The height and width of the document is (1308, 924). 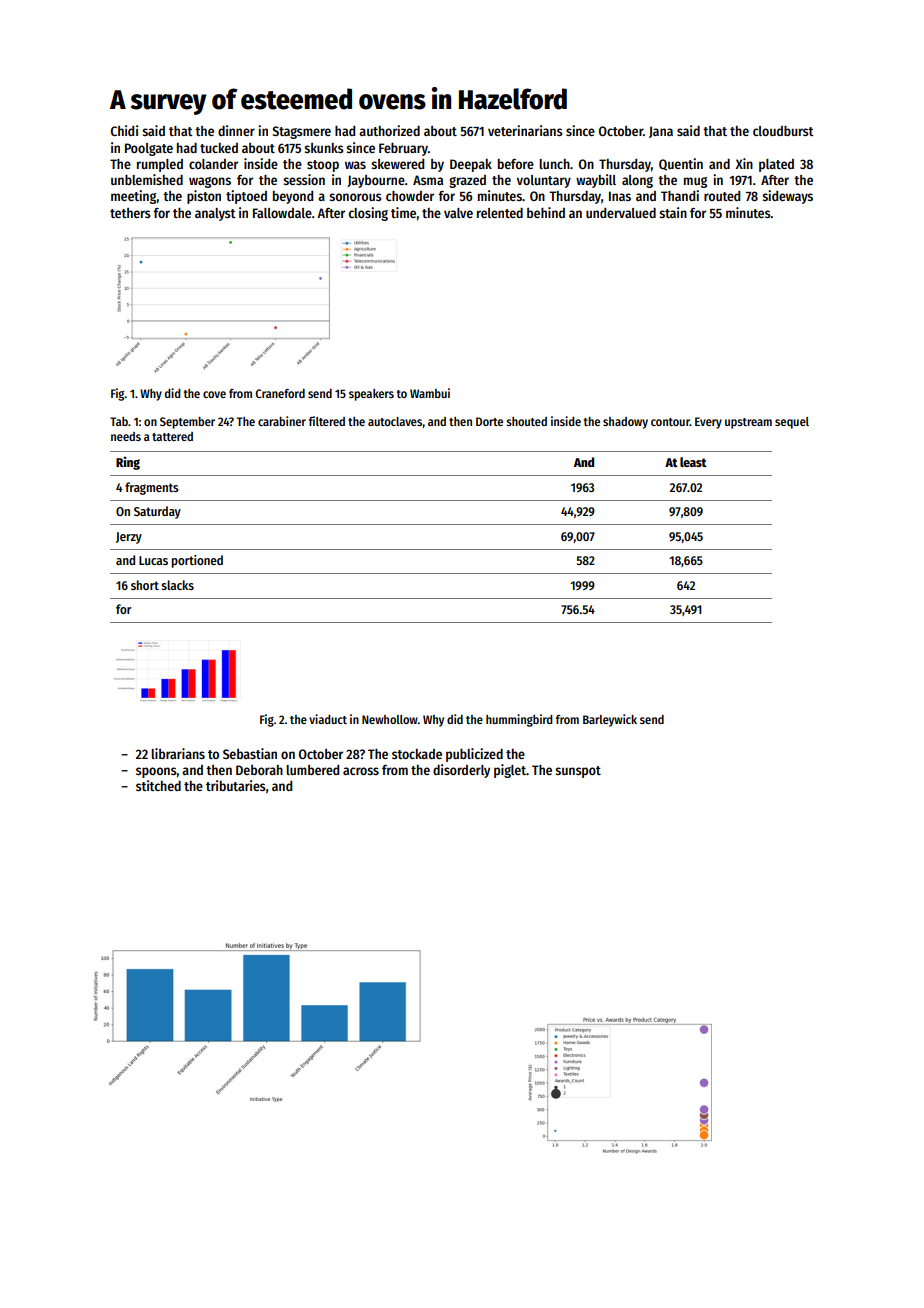 I want to click on Barleywick, so click(x=610, y=720).
